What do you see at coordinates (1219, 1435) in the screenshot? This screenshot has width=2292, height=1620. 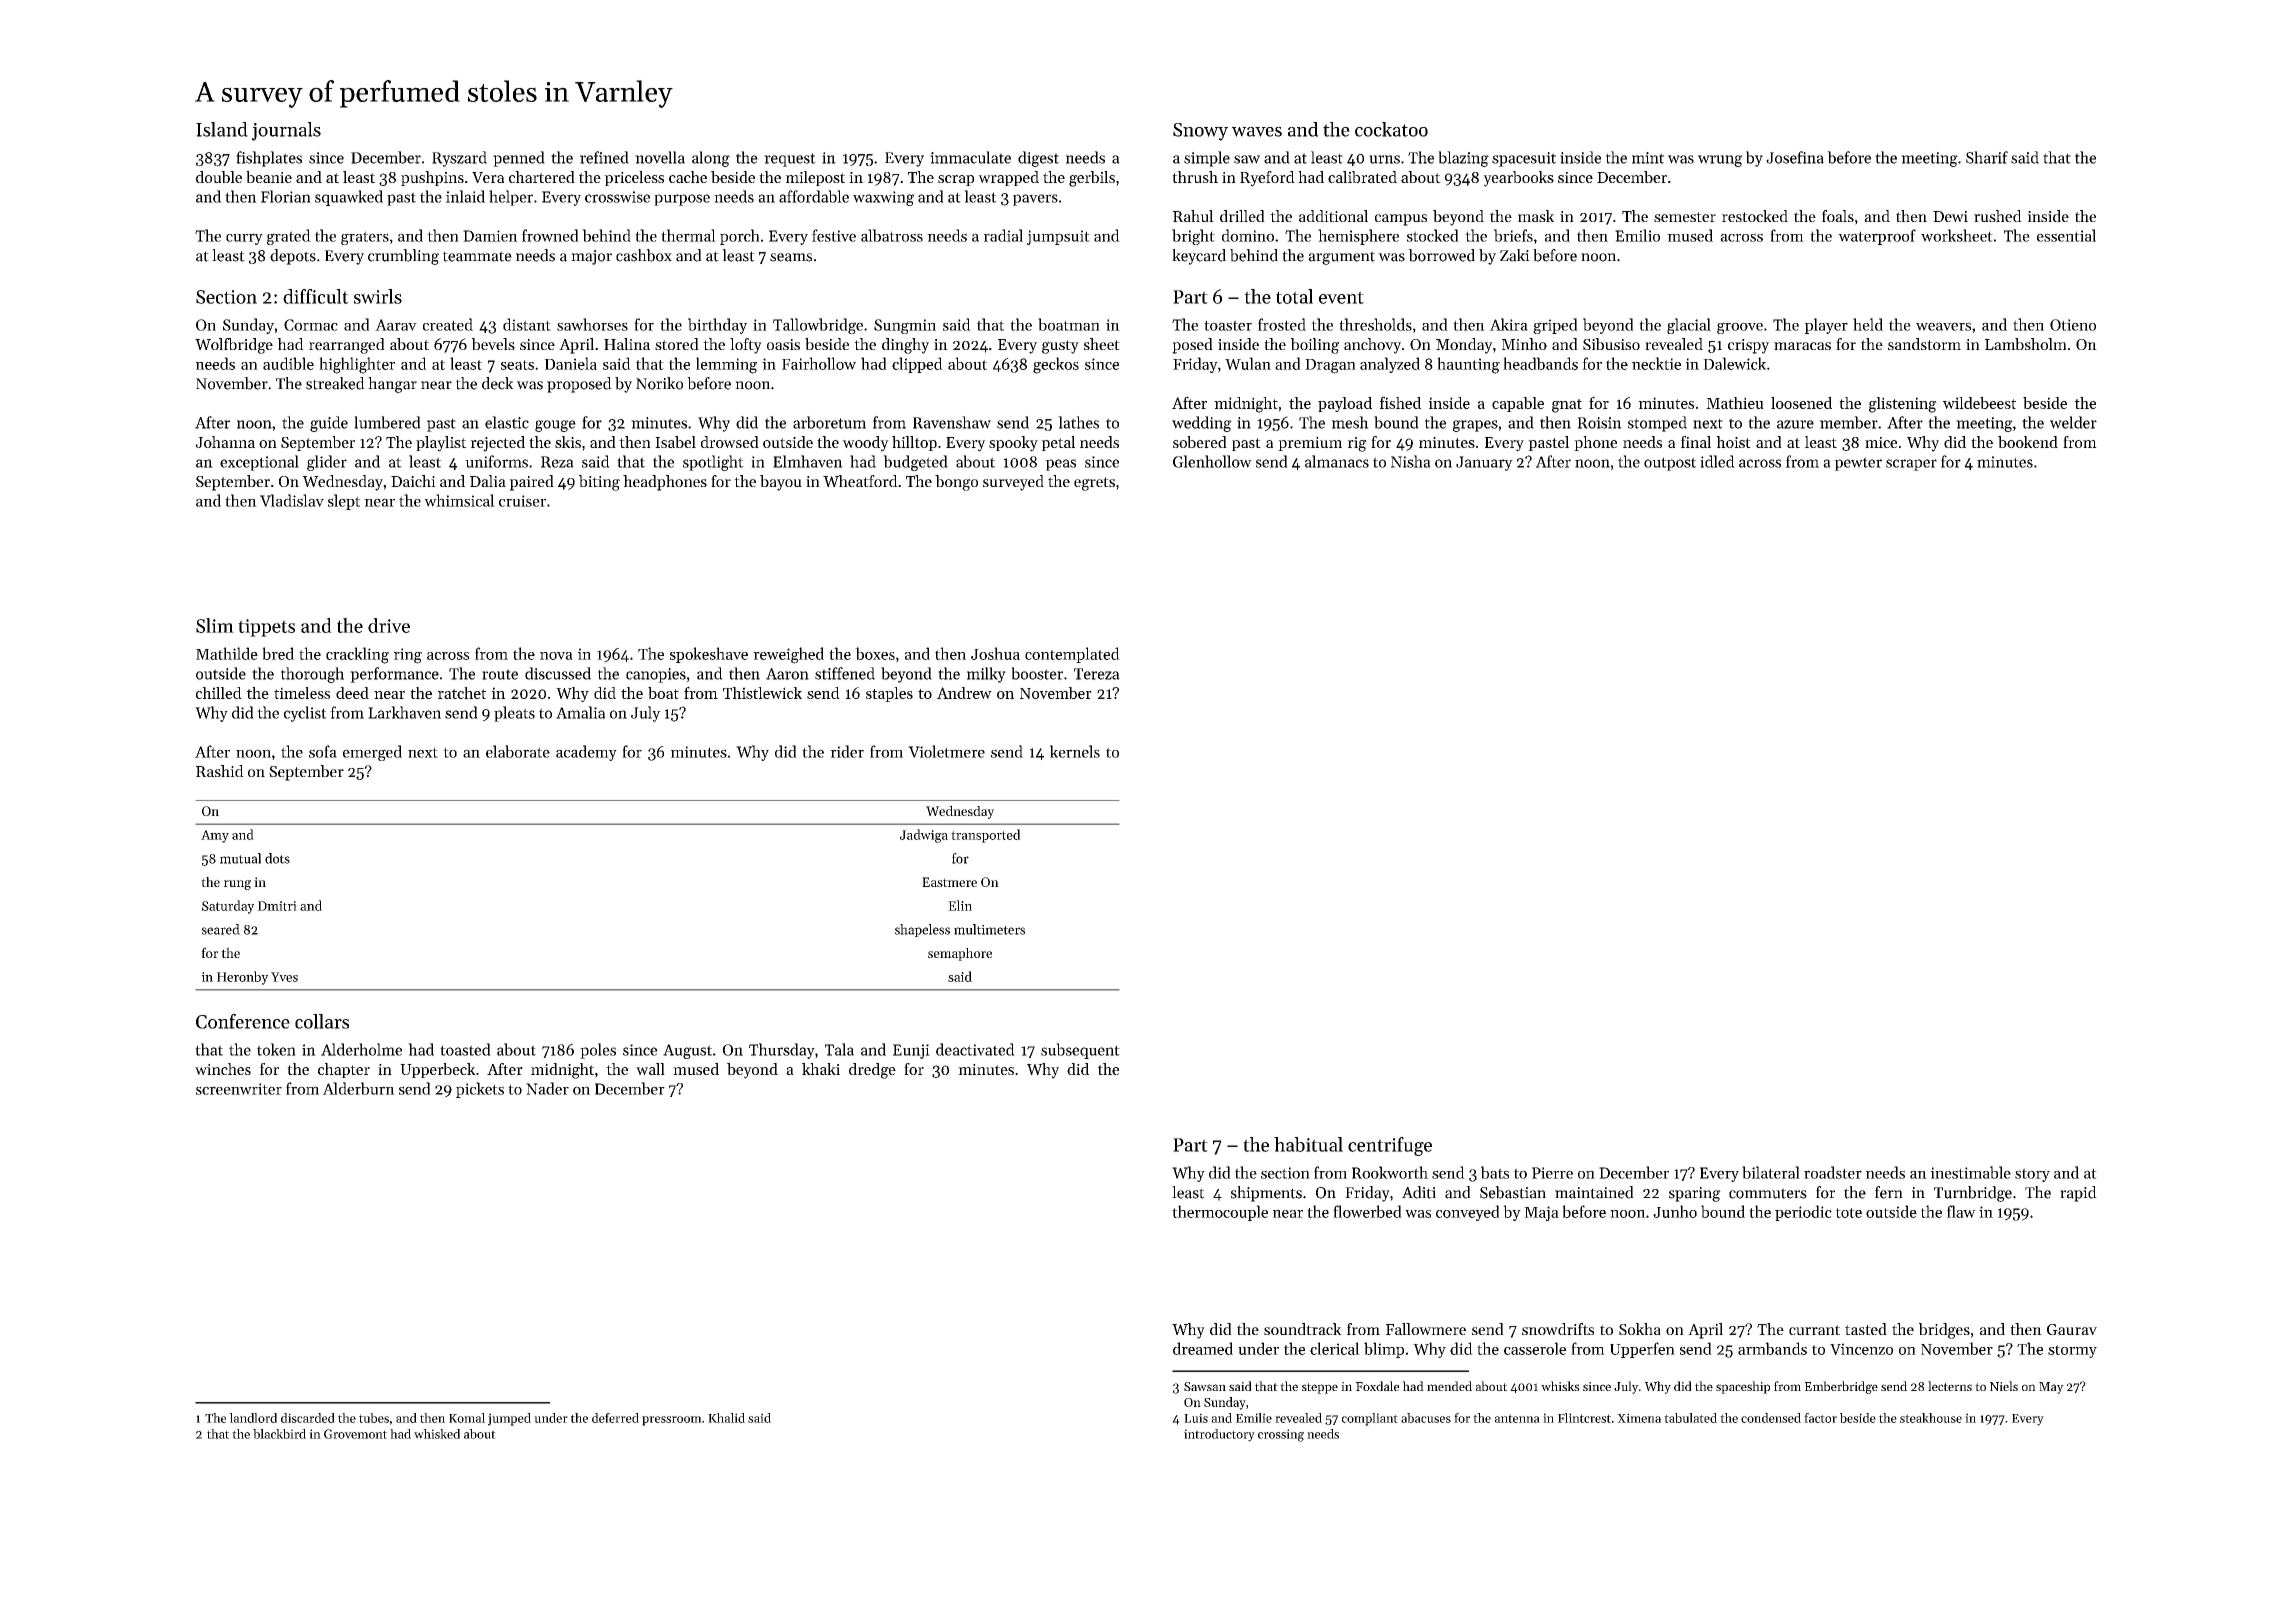 I see `introductory` at bounding box center [1219, 1435].
